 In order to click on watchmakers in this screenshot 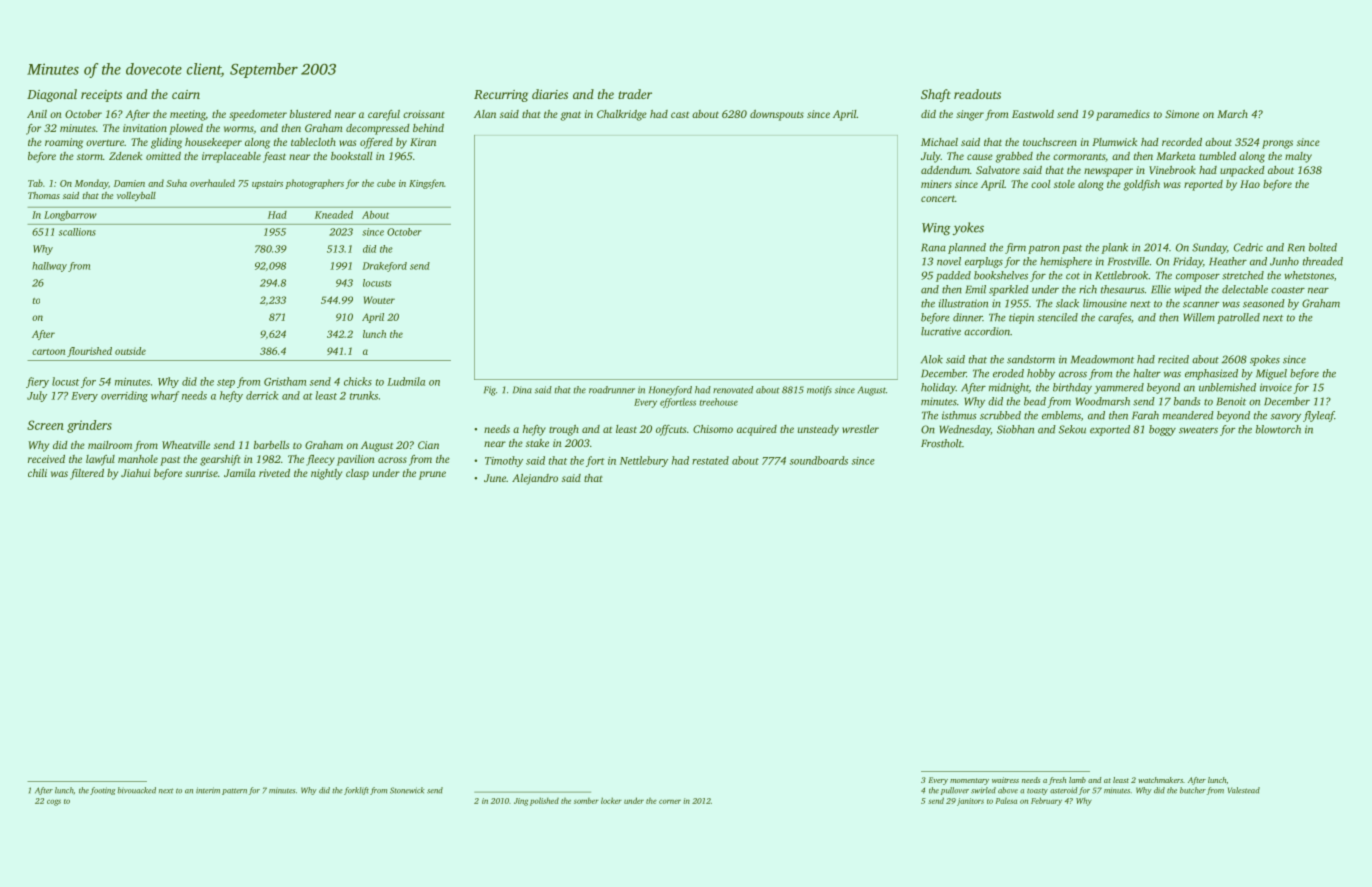, I will do `click(1160, 780)`.
